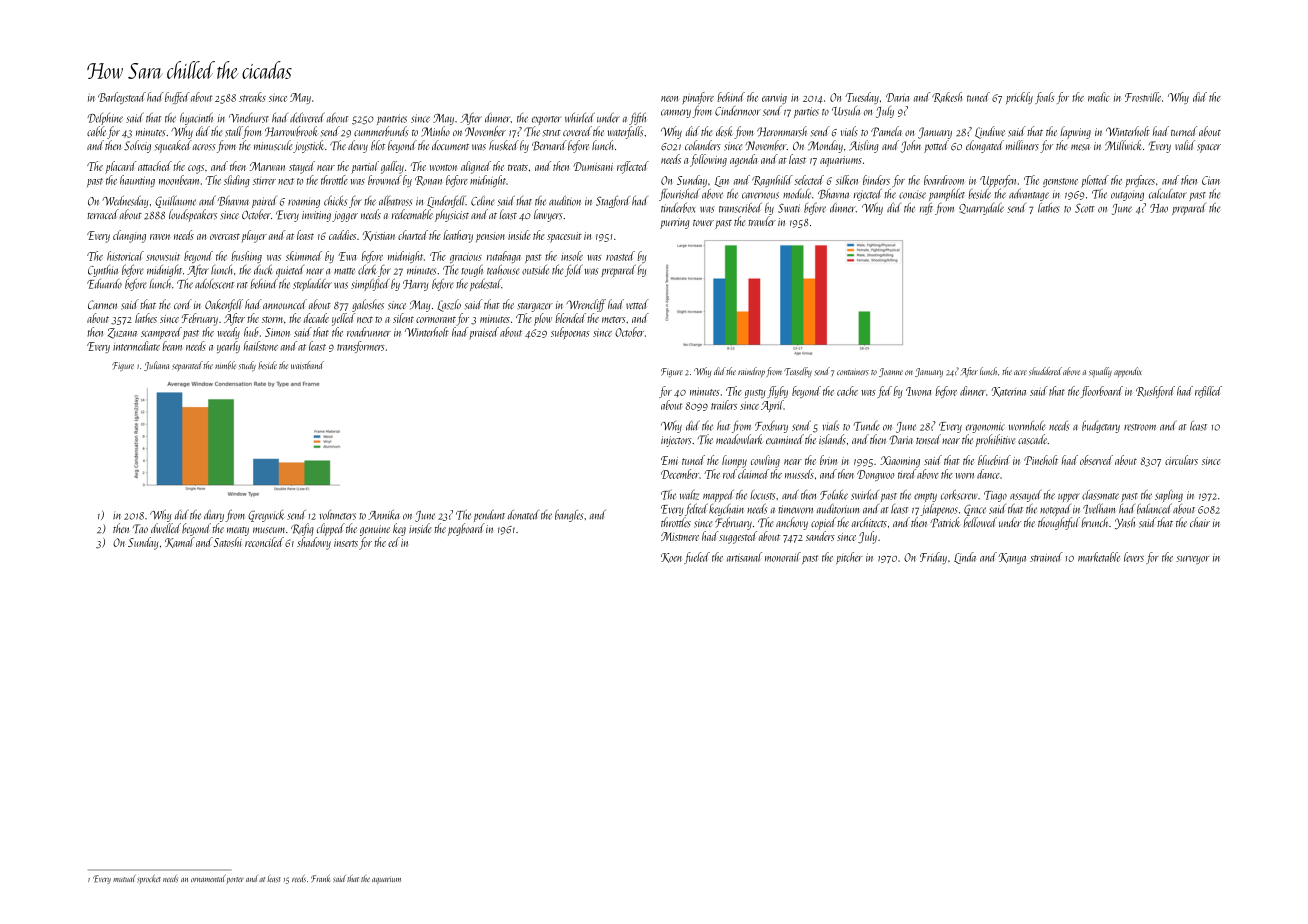  I want to click on Kamal, so click(180, 542).
